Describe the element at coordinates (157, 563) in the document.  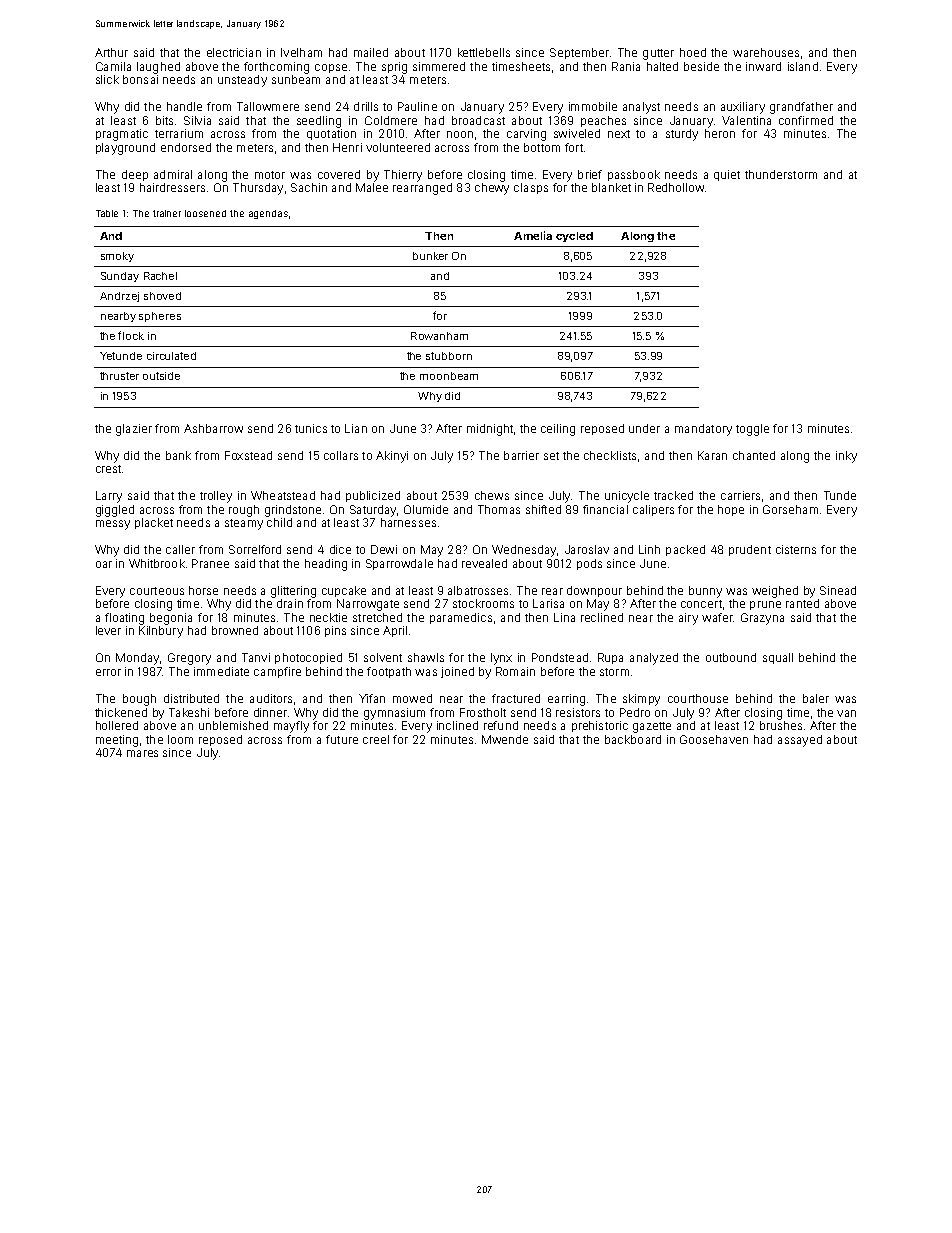
I see `Whitbrook` at that location.
